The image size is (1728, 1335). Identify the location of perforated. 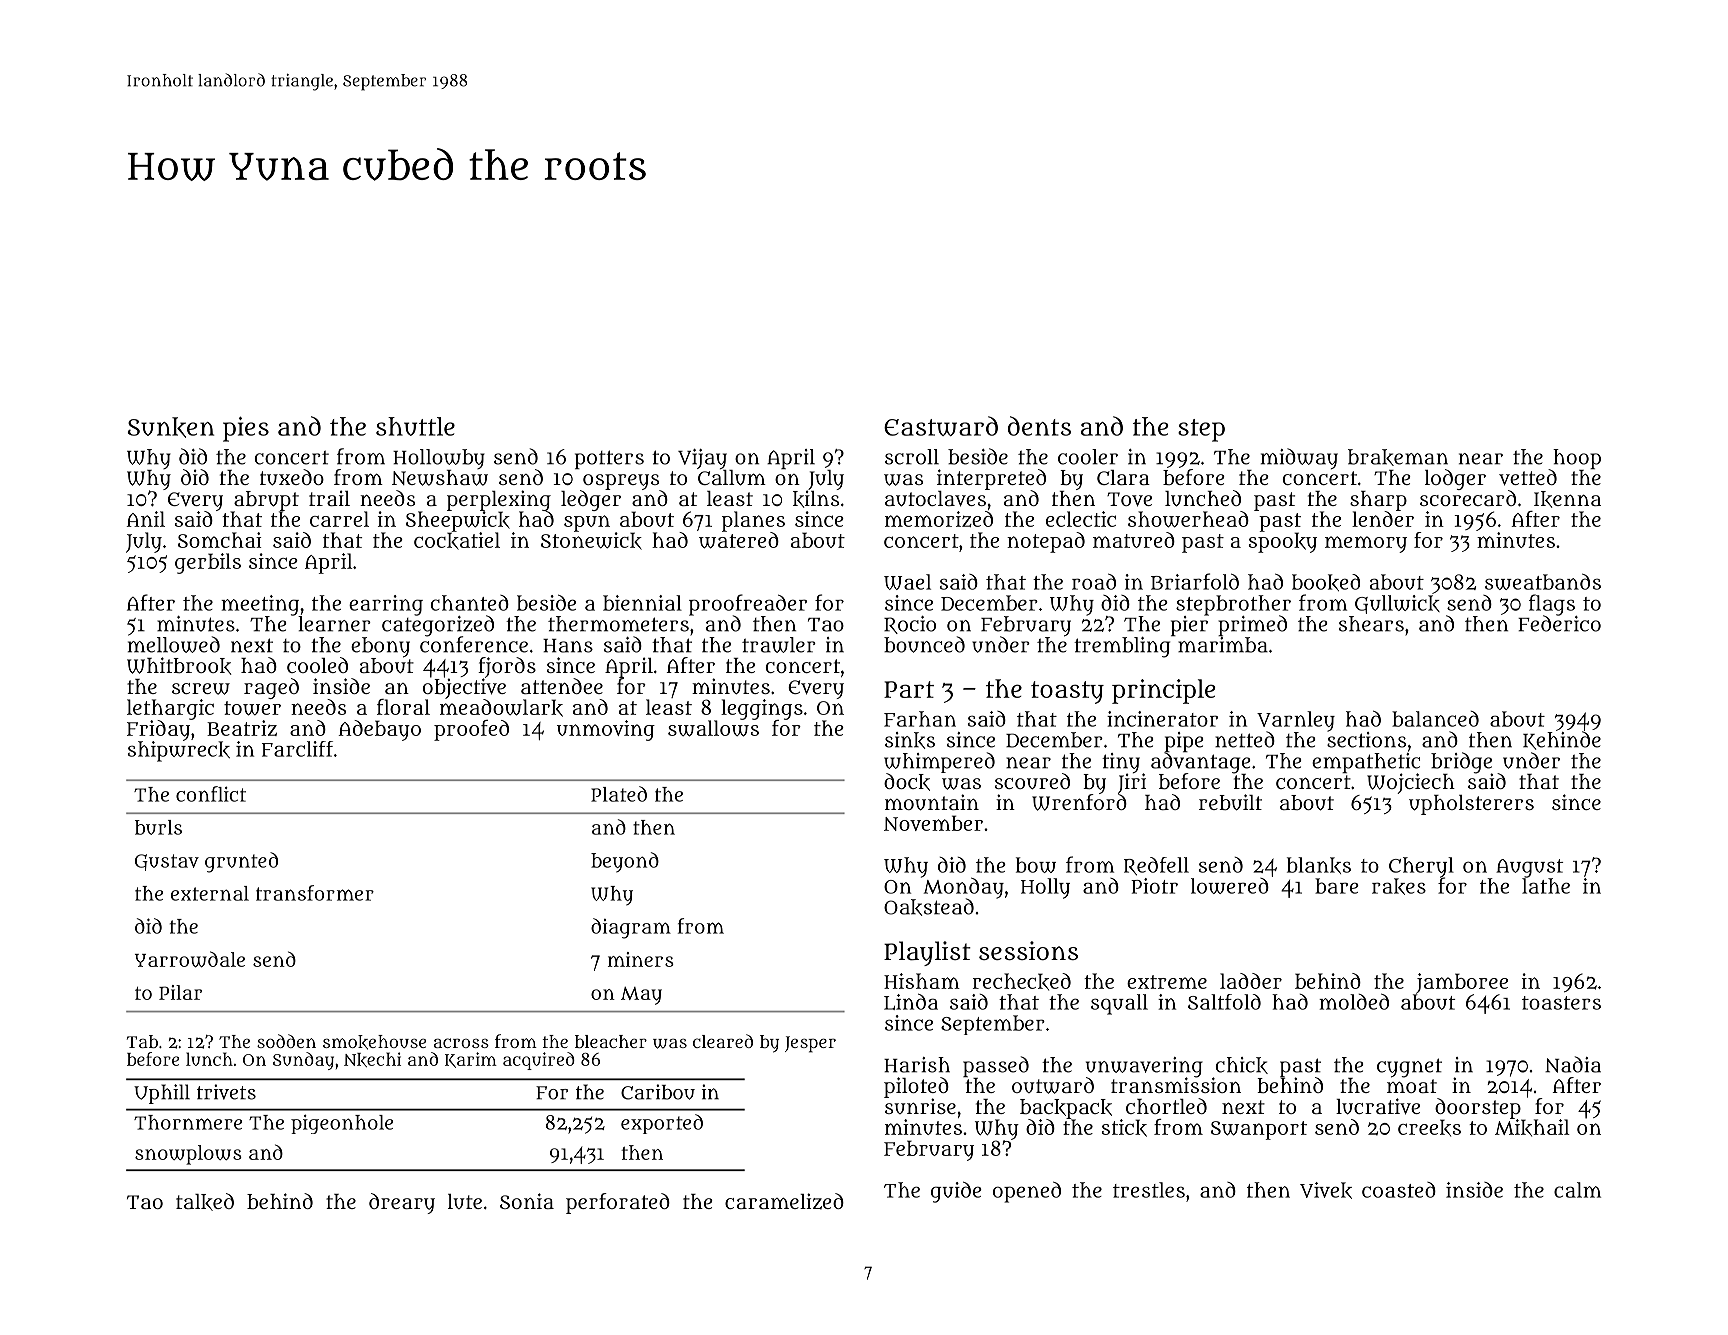
(618, 1203).
